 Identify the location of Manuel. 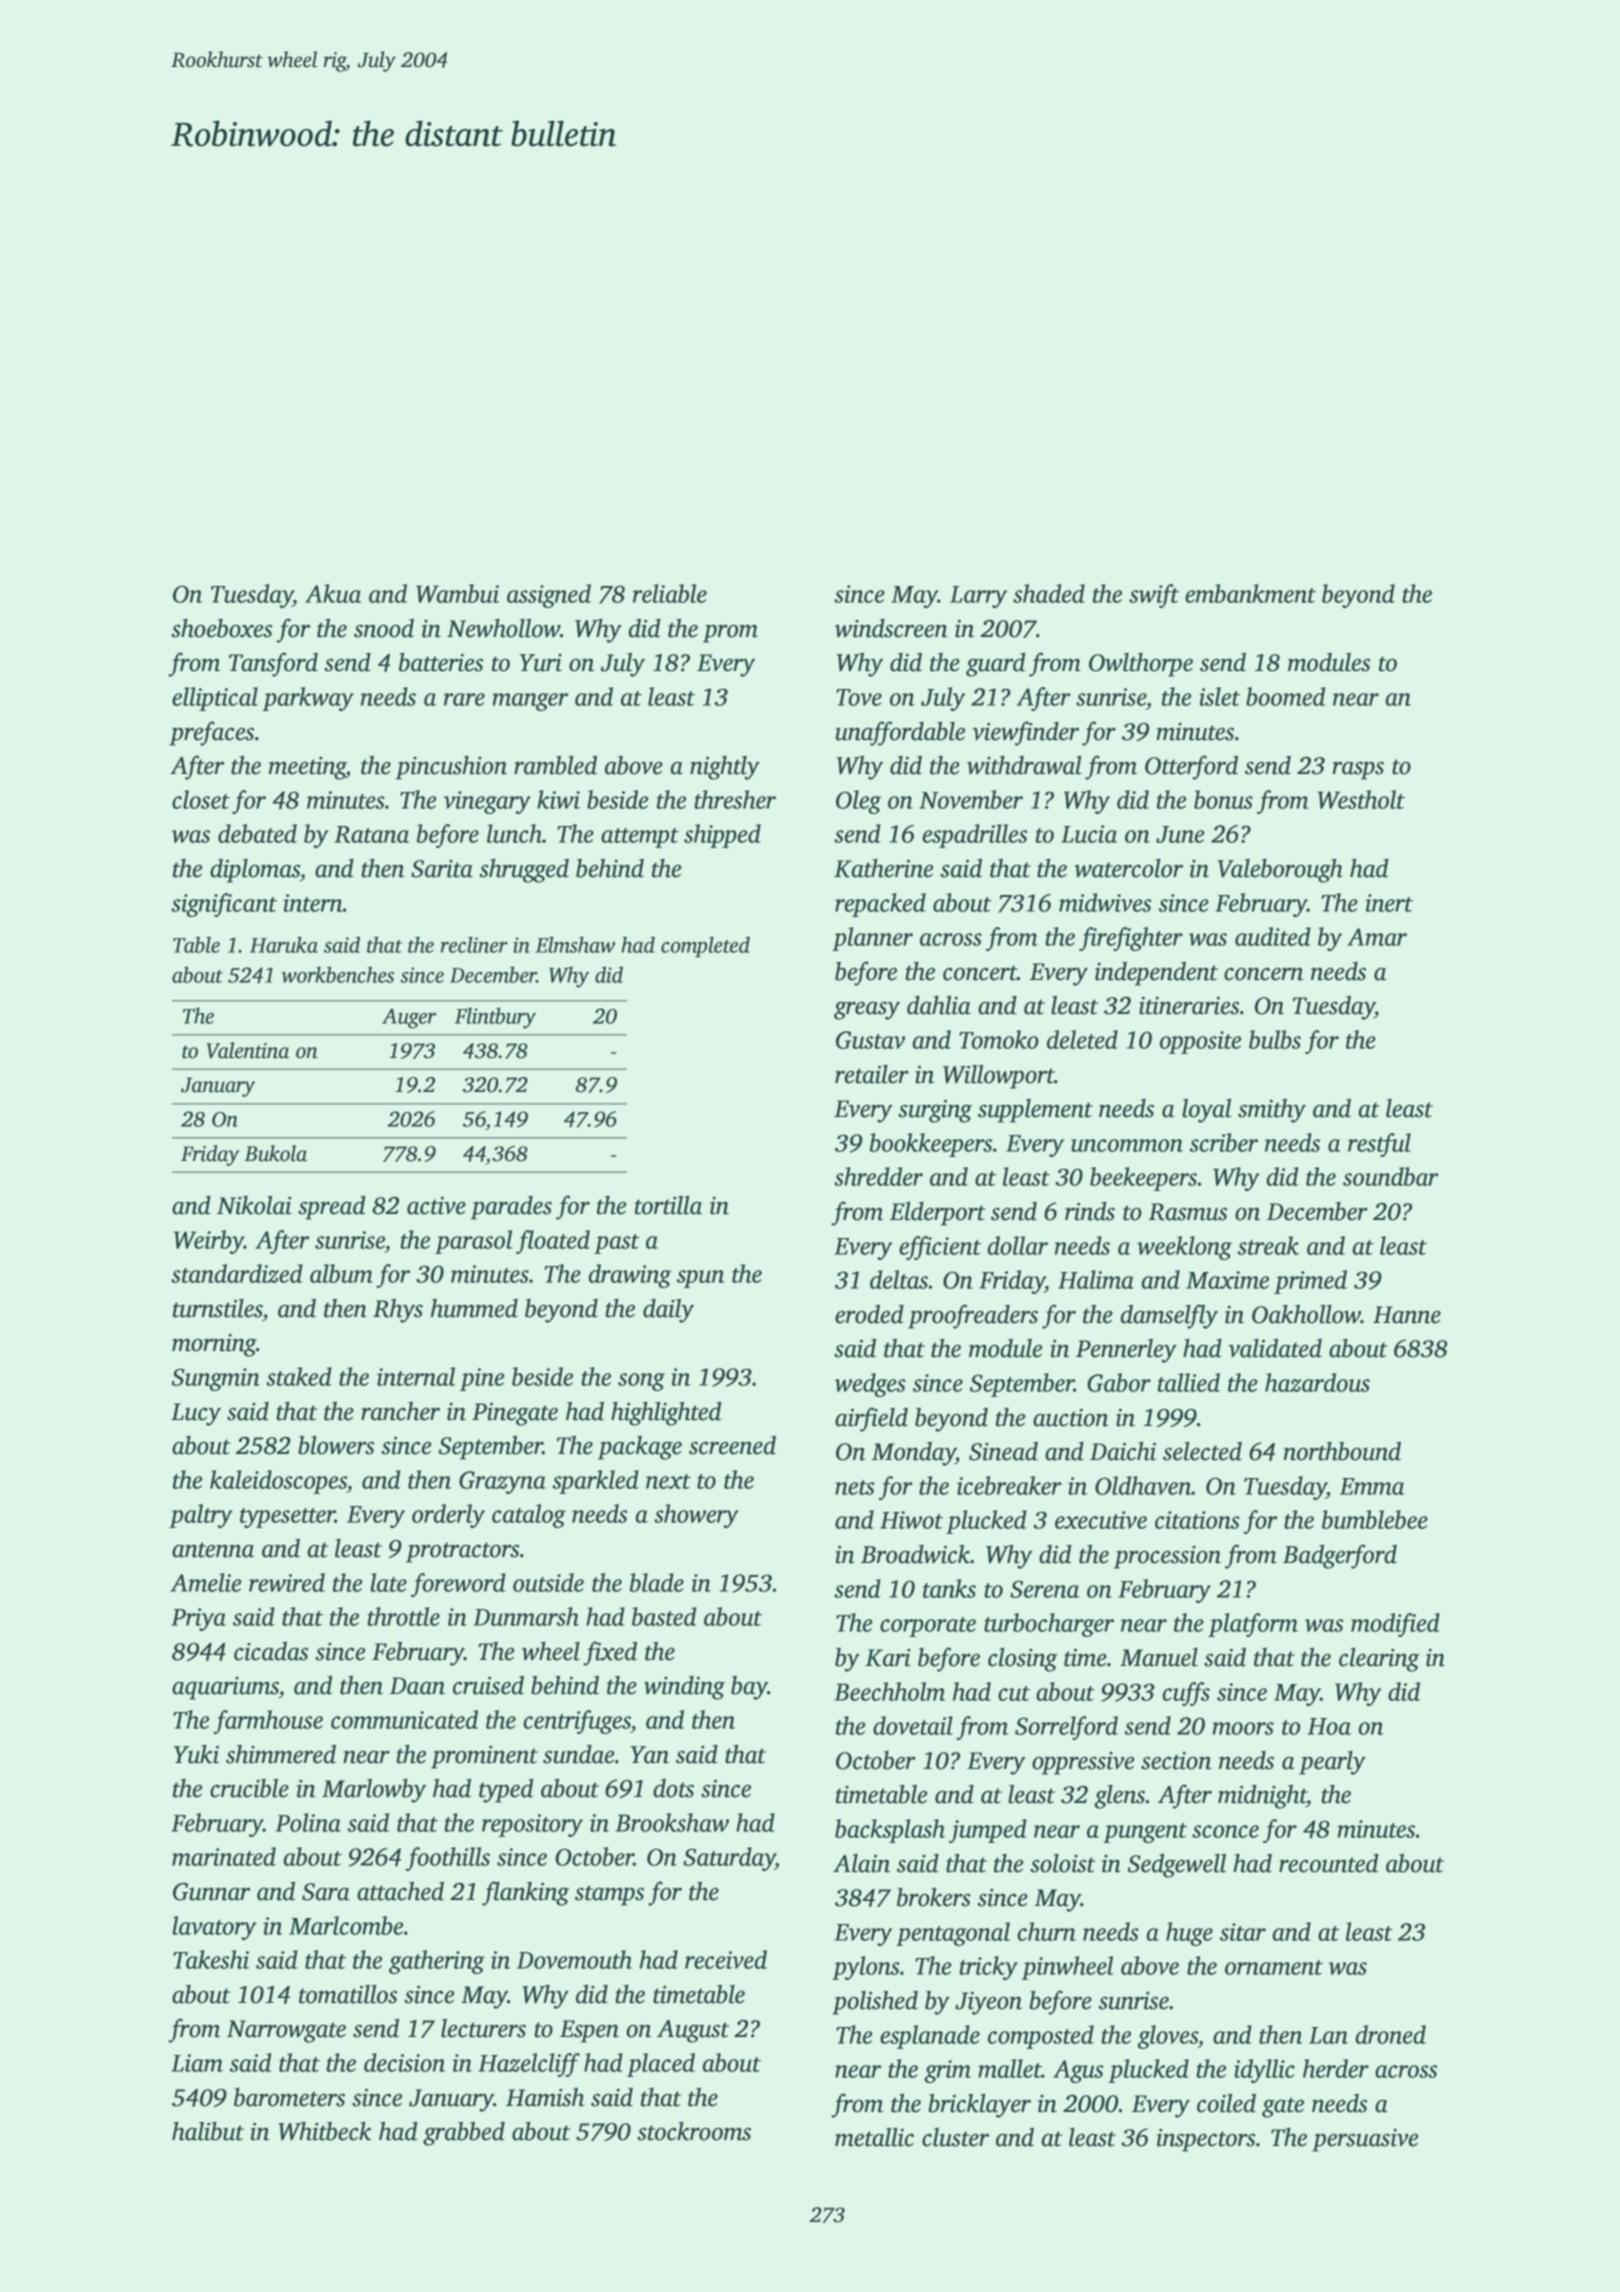
(1159, 1657).
